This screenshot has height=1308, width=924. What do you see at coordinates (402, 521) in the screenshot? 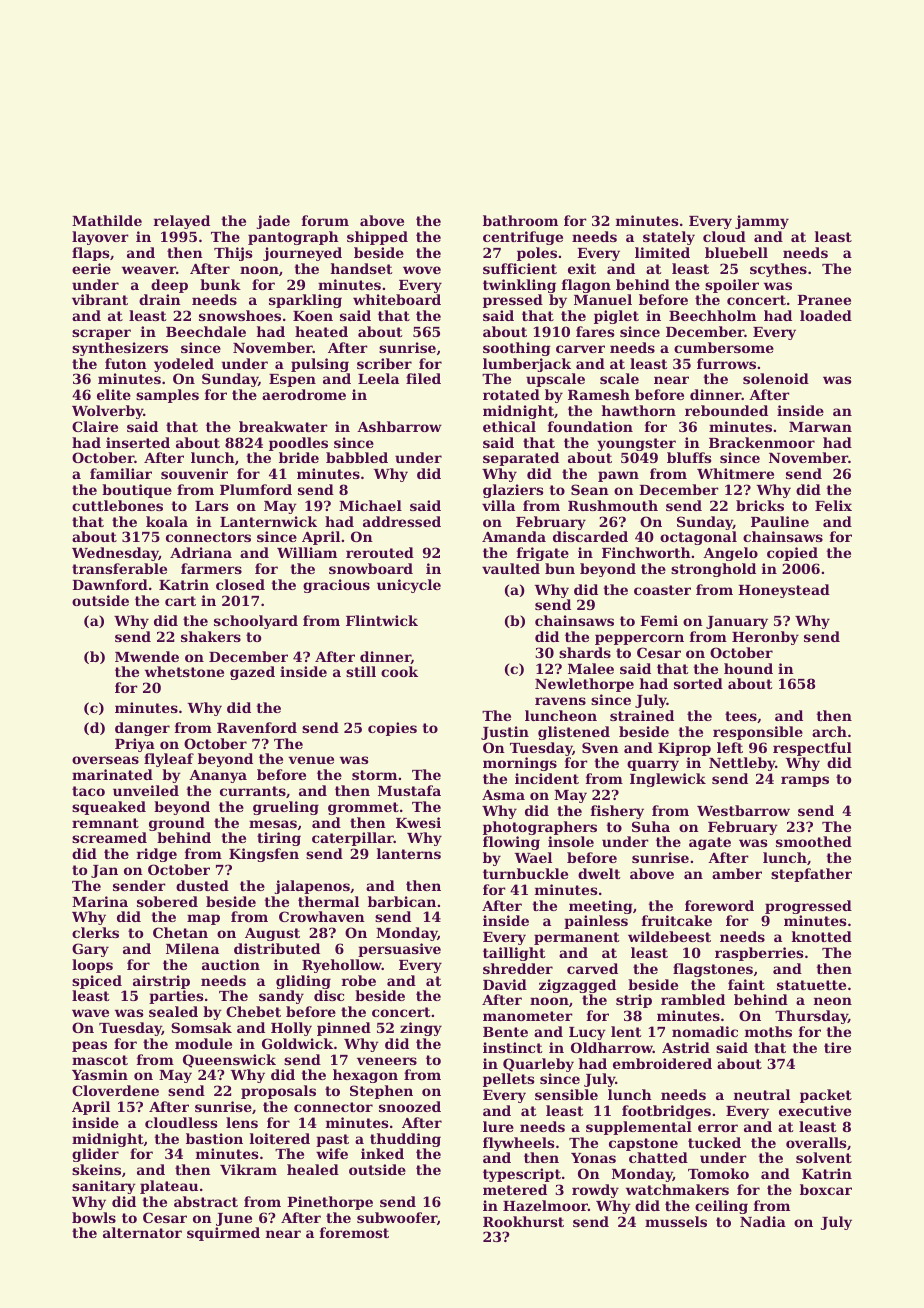
I see `addressed` at bounding box center [402, 521].
